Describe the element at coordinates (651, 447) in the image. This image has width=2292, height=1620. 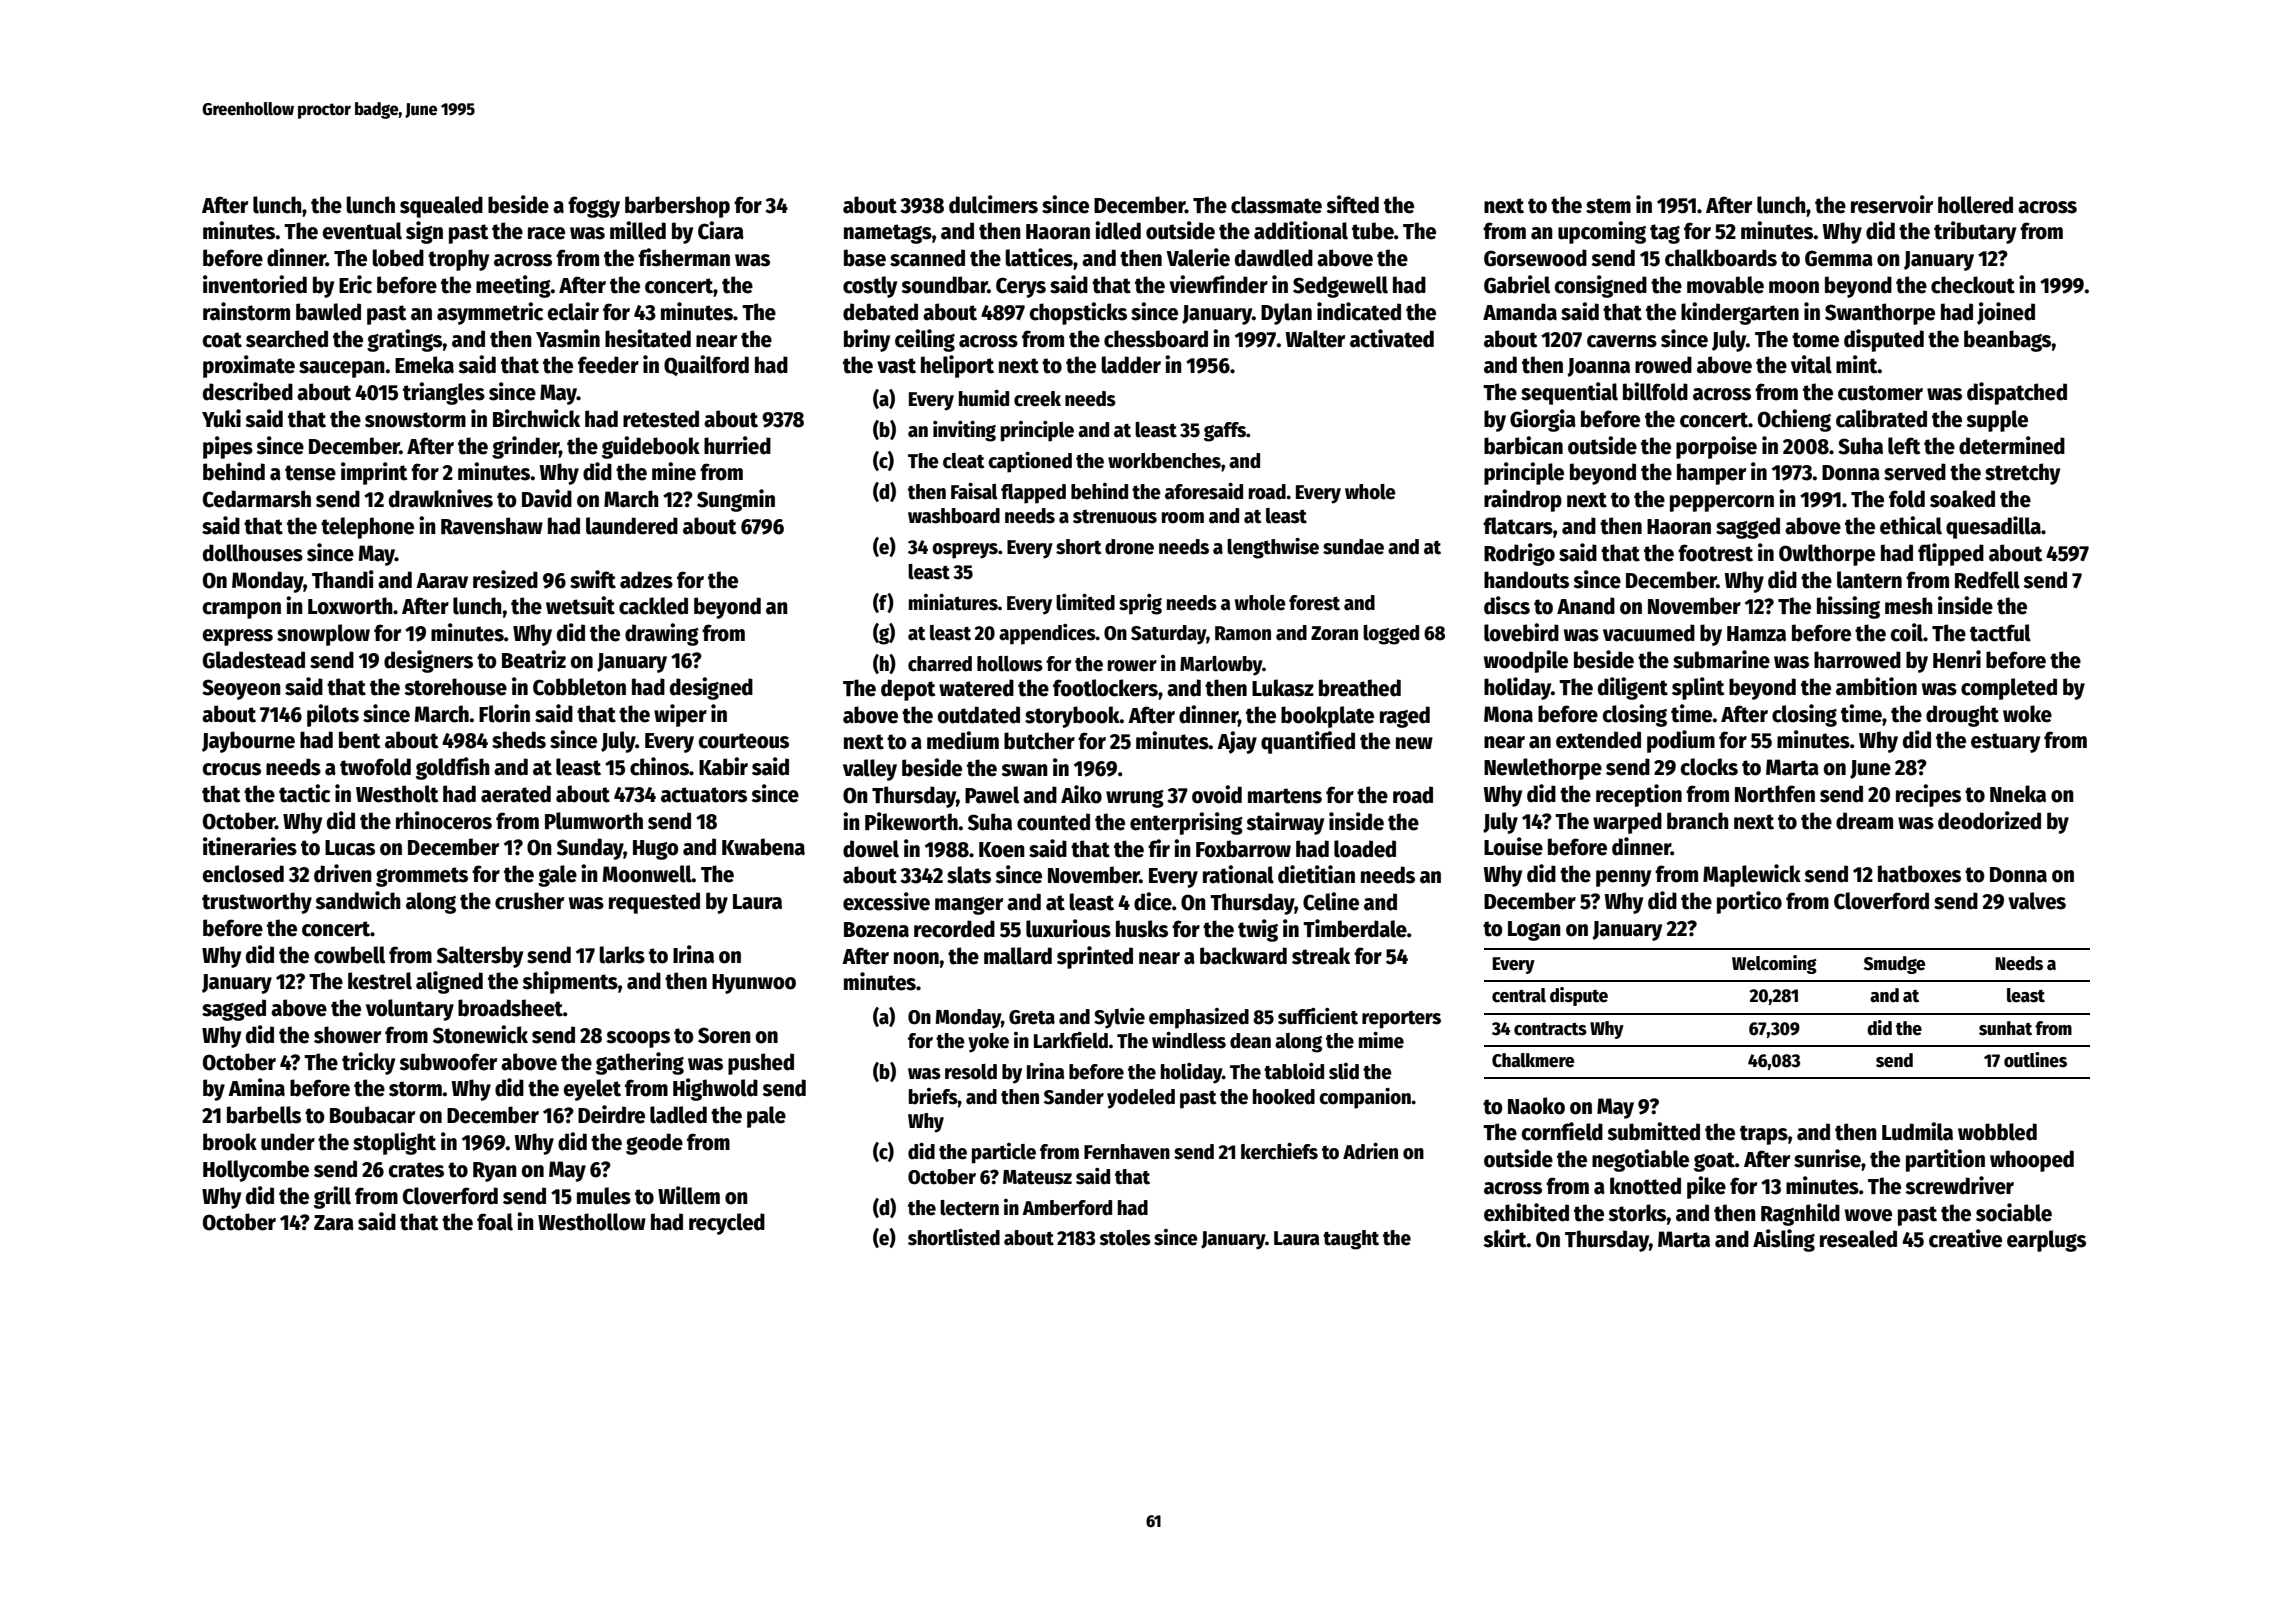
I see `guidebook` at that location.
